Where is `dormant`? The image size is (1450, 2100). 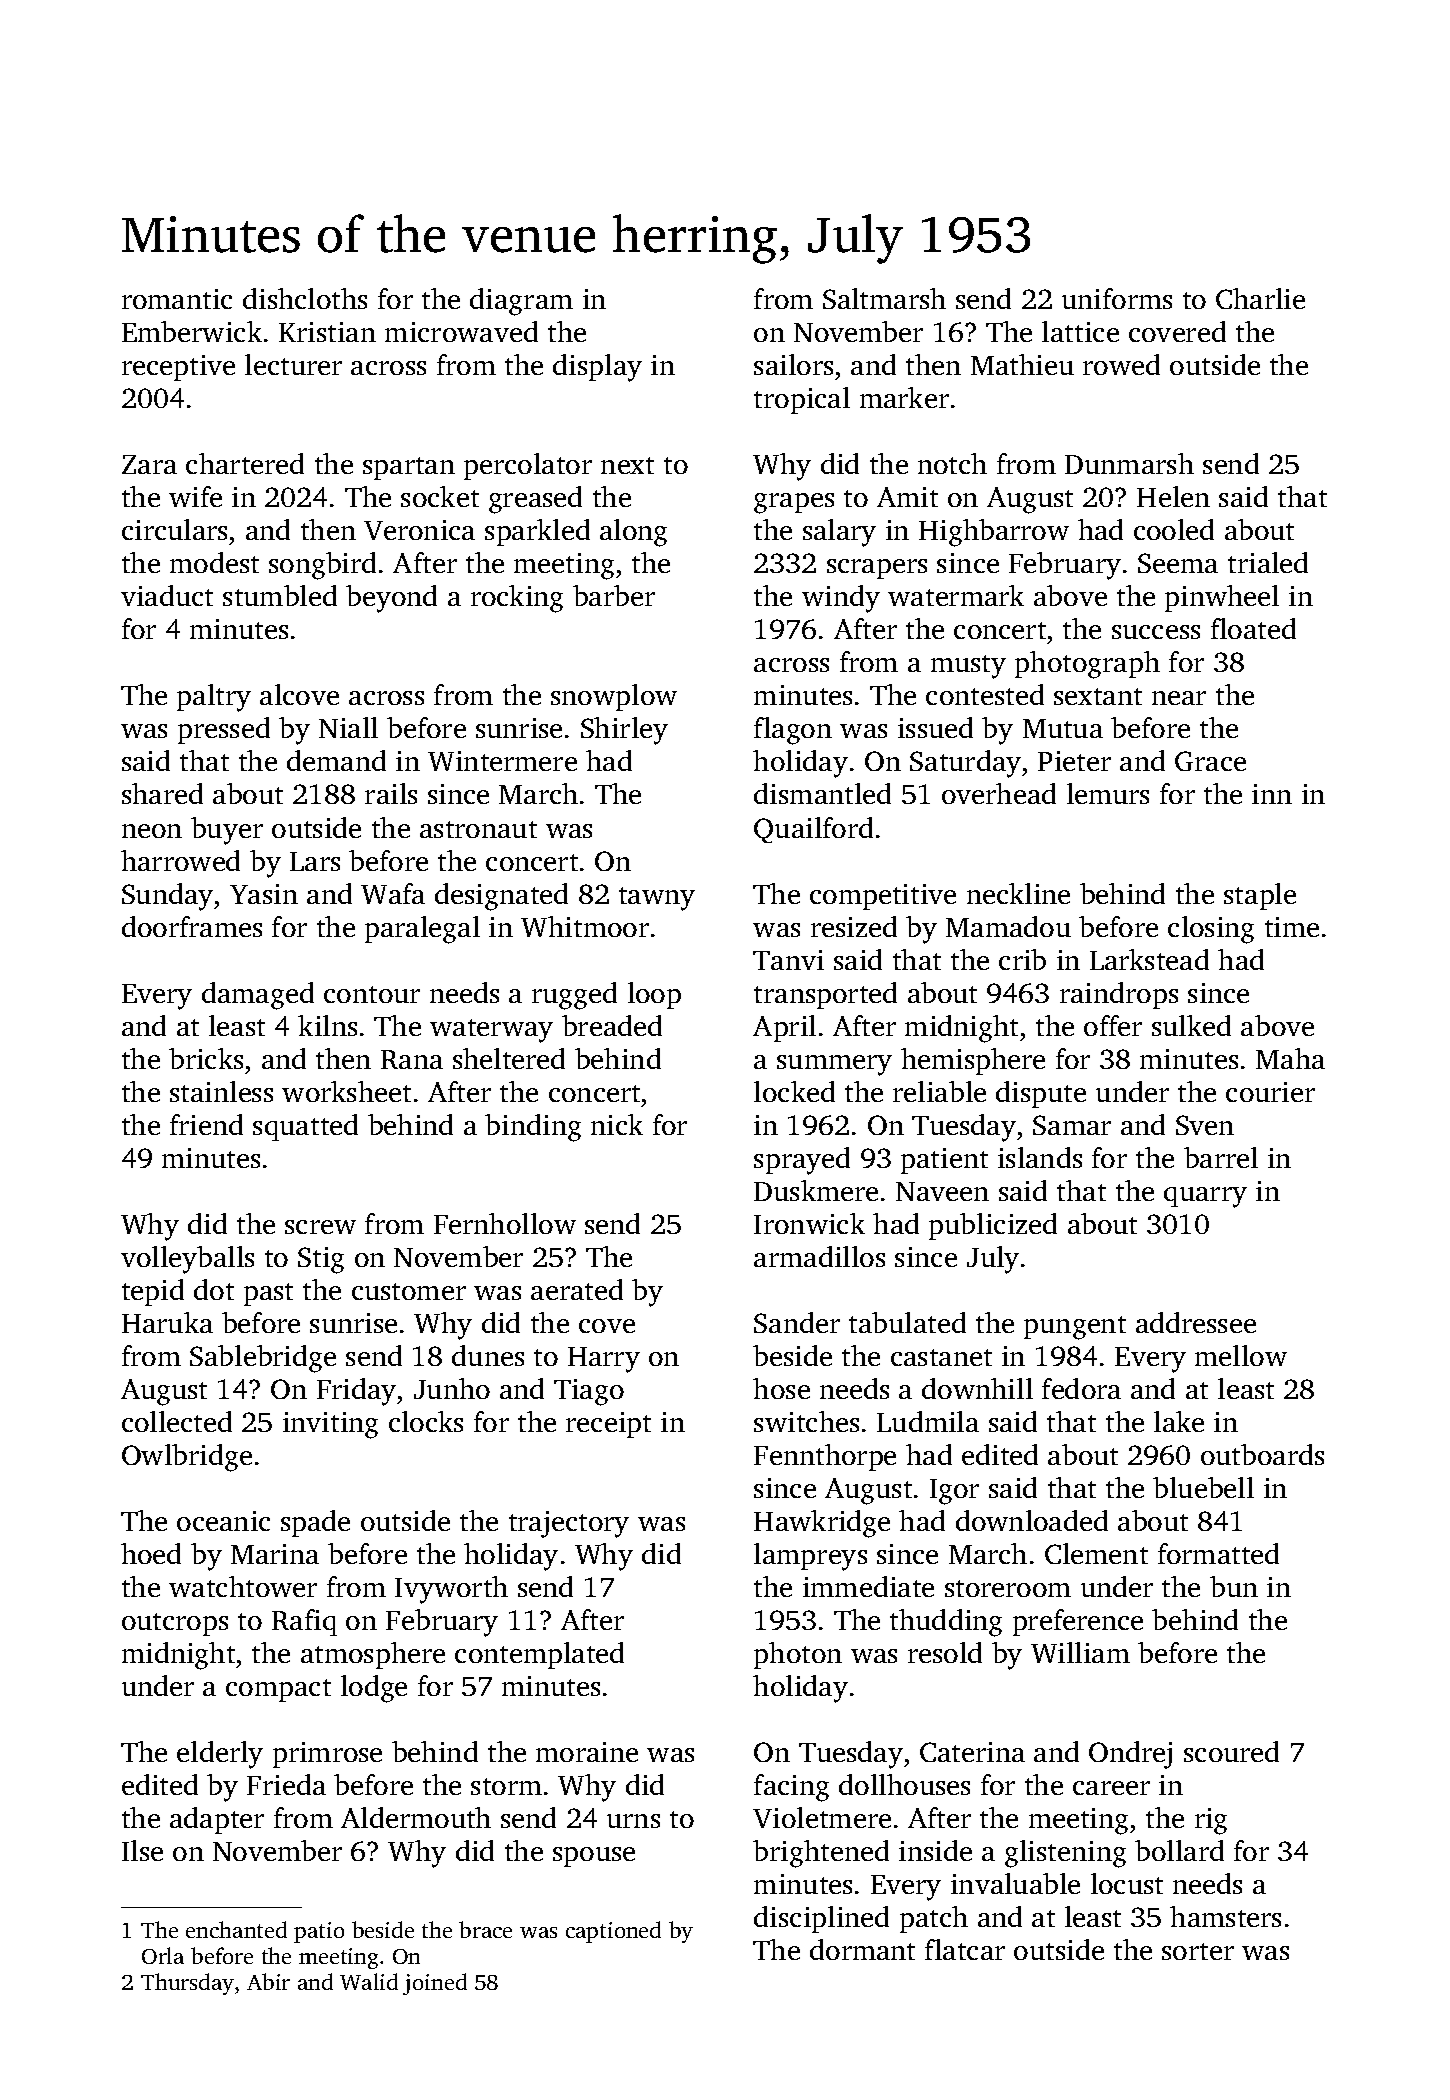 dormant is located at coordinates (862, 1949).
